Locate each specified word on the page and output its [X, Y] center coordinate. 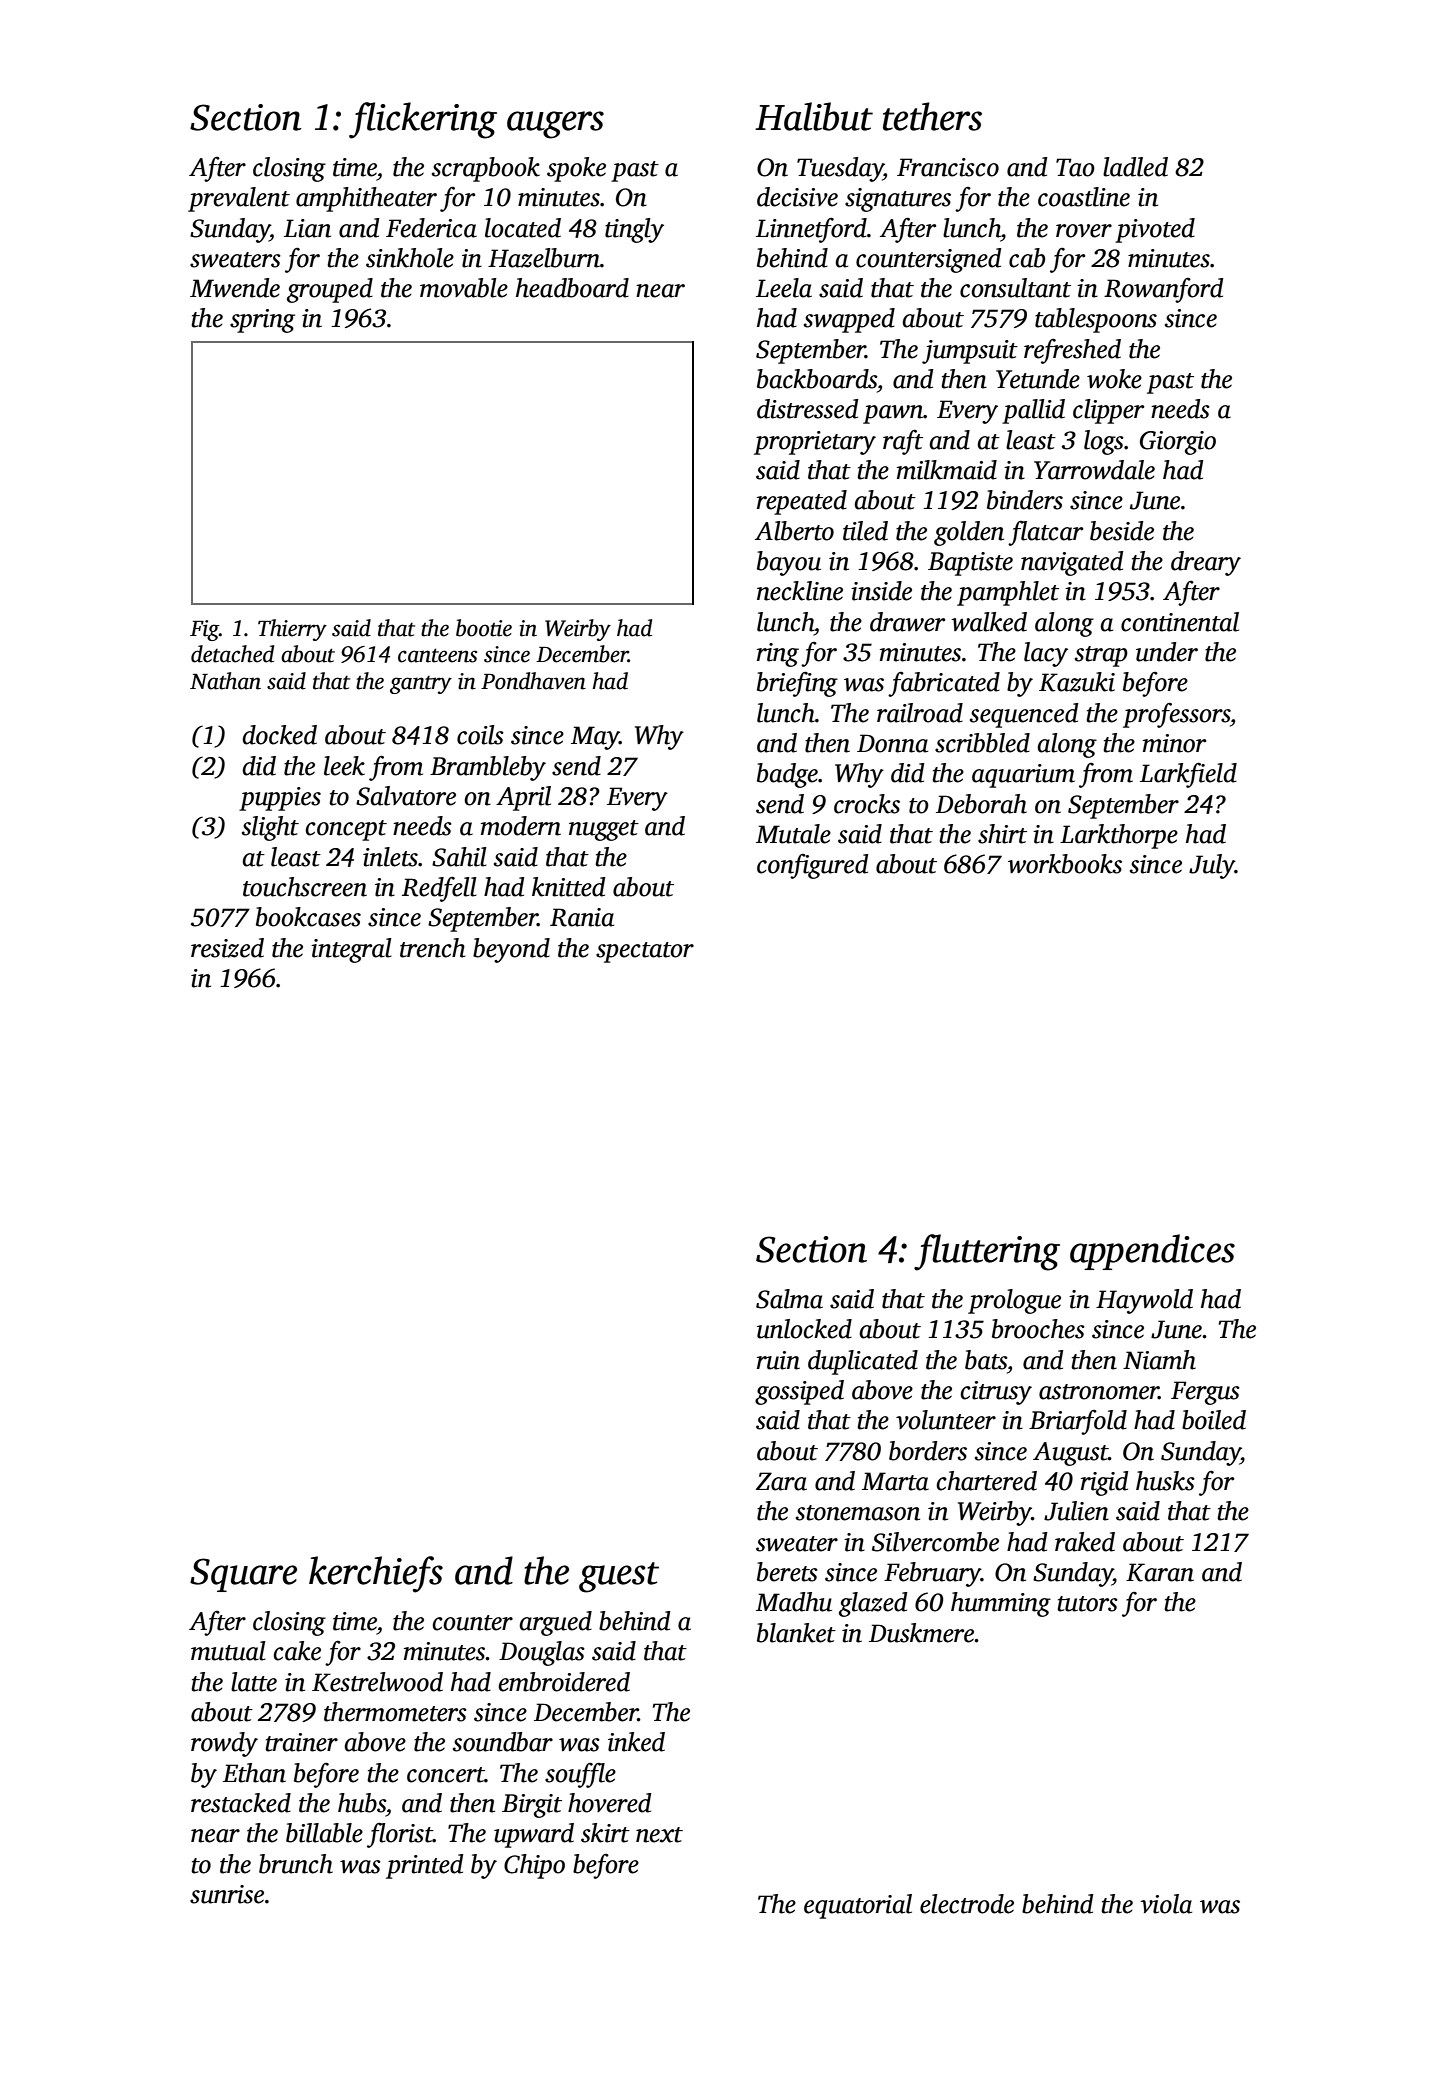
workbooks [1065, 864]
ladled [1135, 167]
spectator [645, 952]
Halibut [814, 116]
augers [555, 125]
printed [425, 1866]
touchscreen [305, 887]
